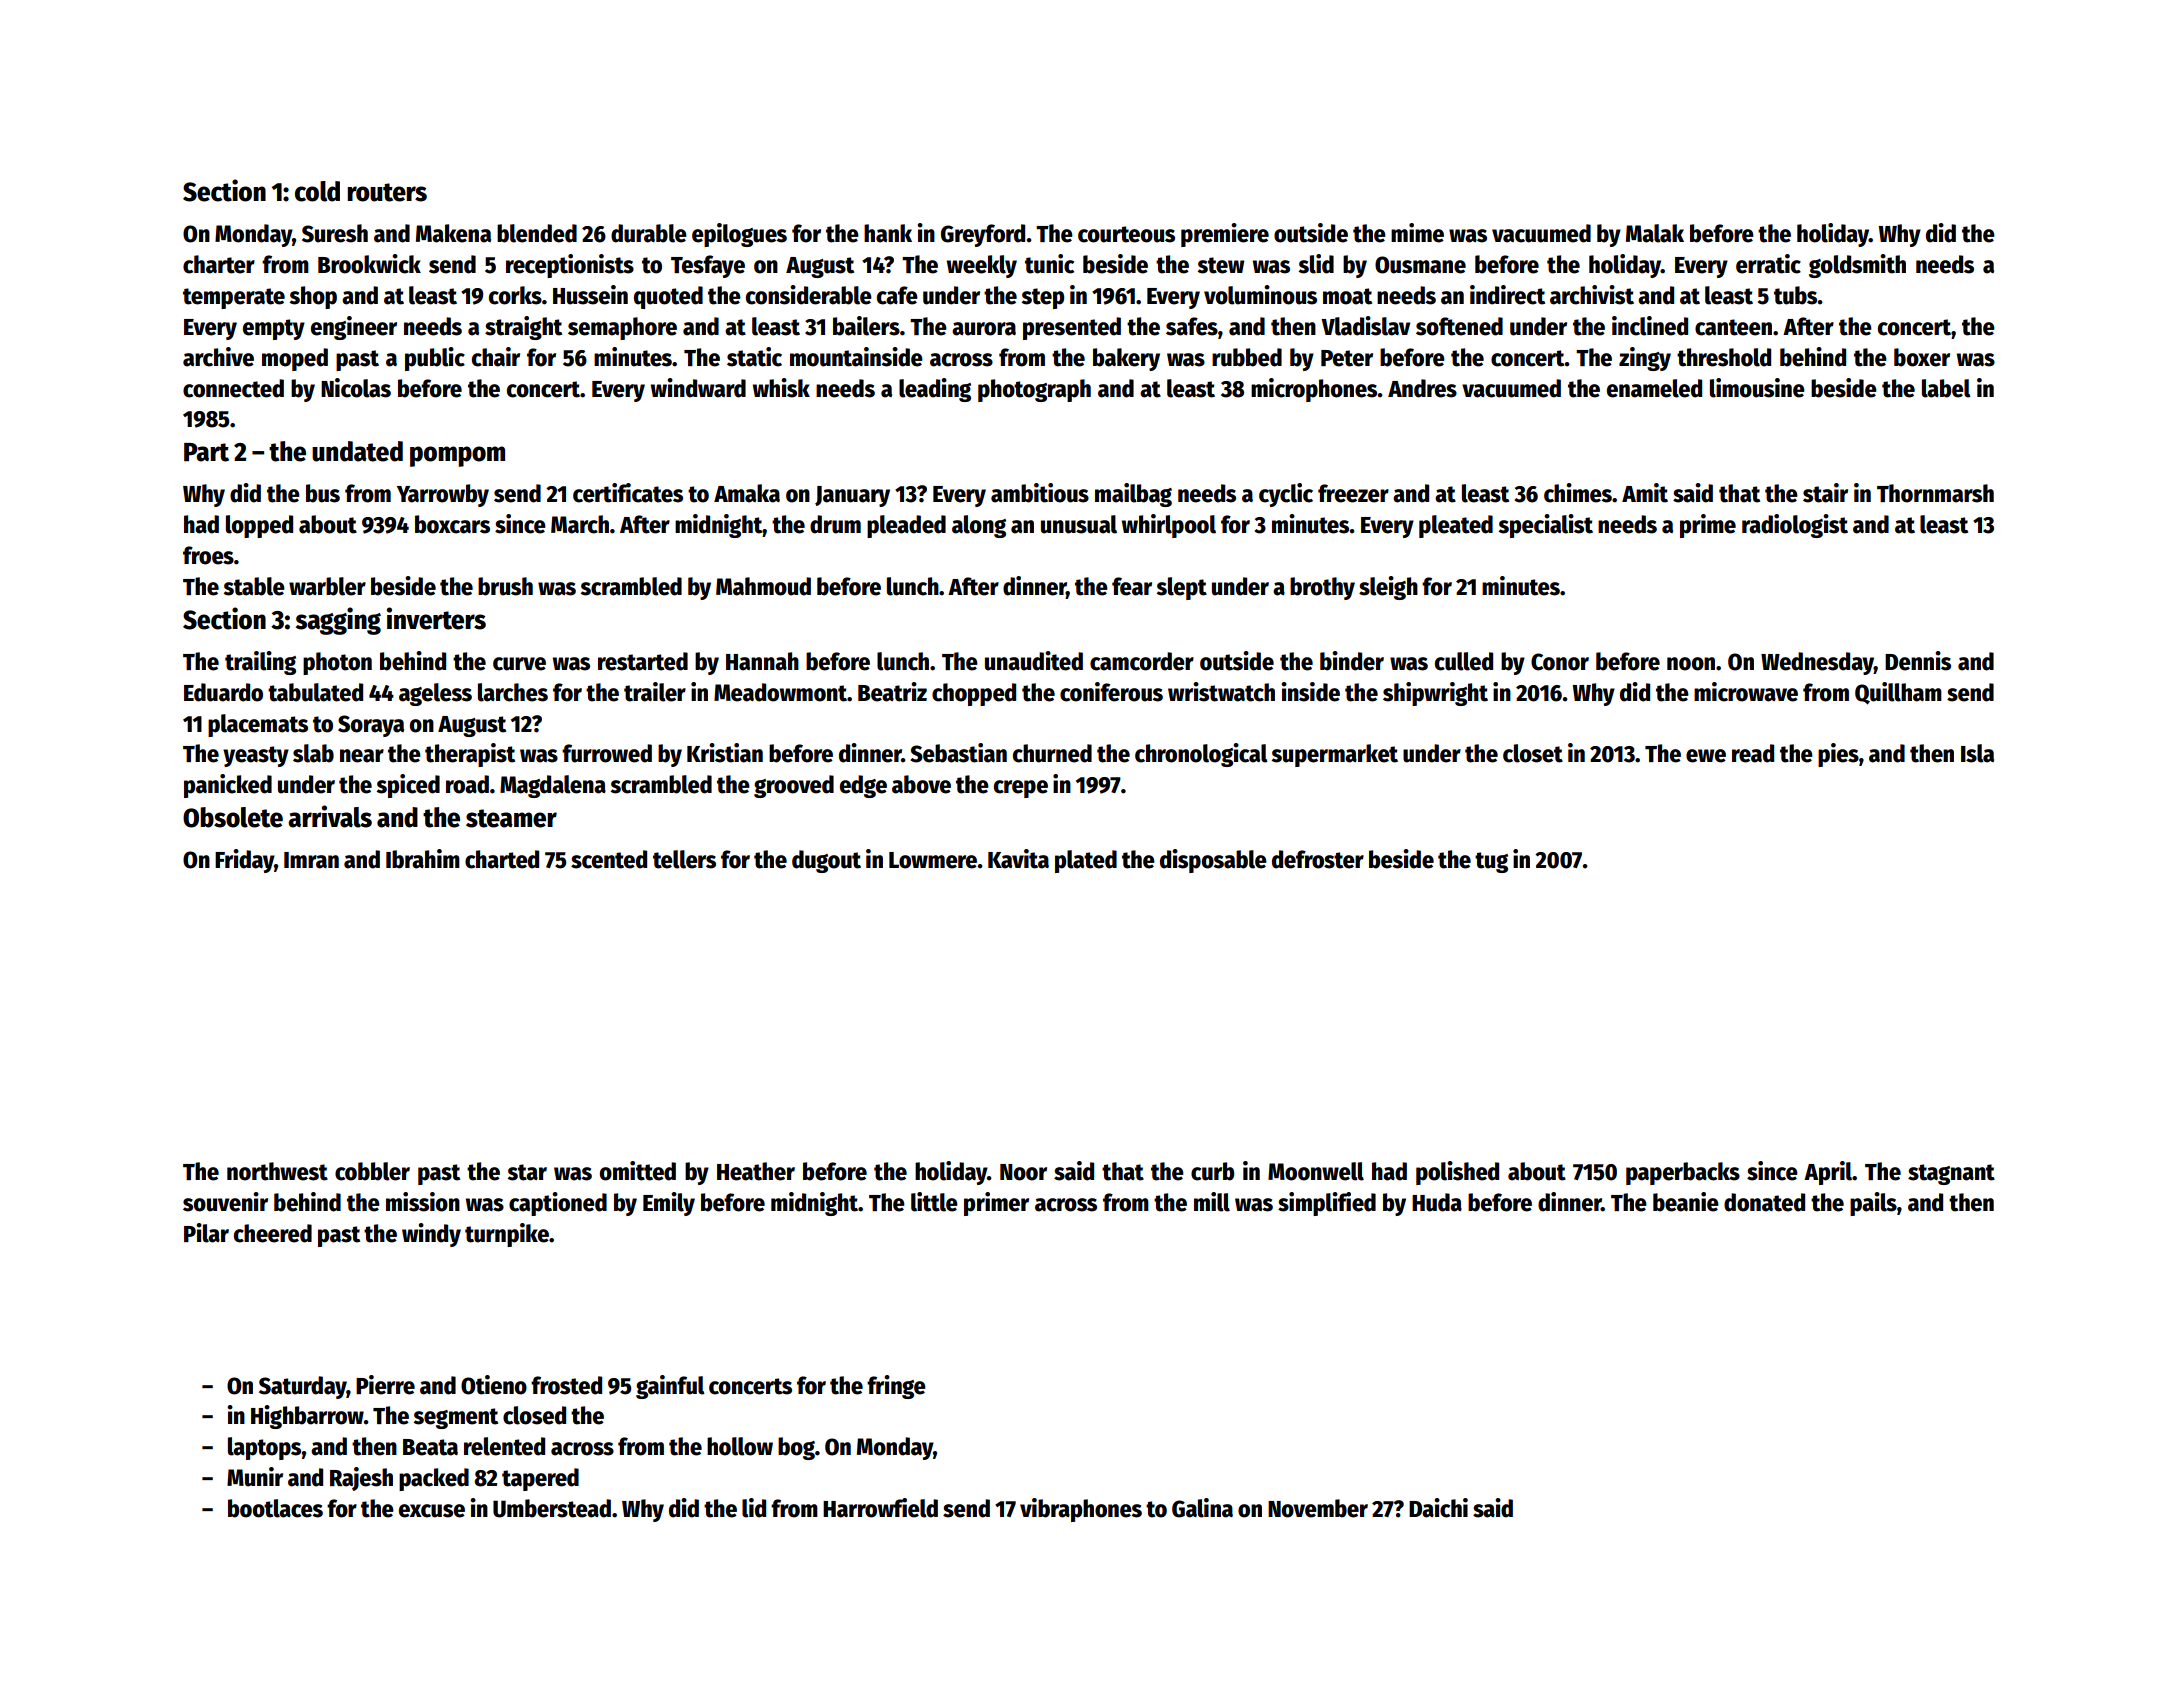  I want to click on omitted, so click(638, 1171).
